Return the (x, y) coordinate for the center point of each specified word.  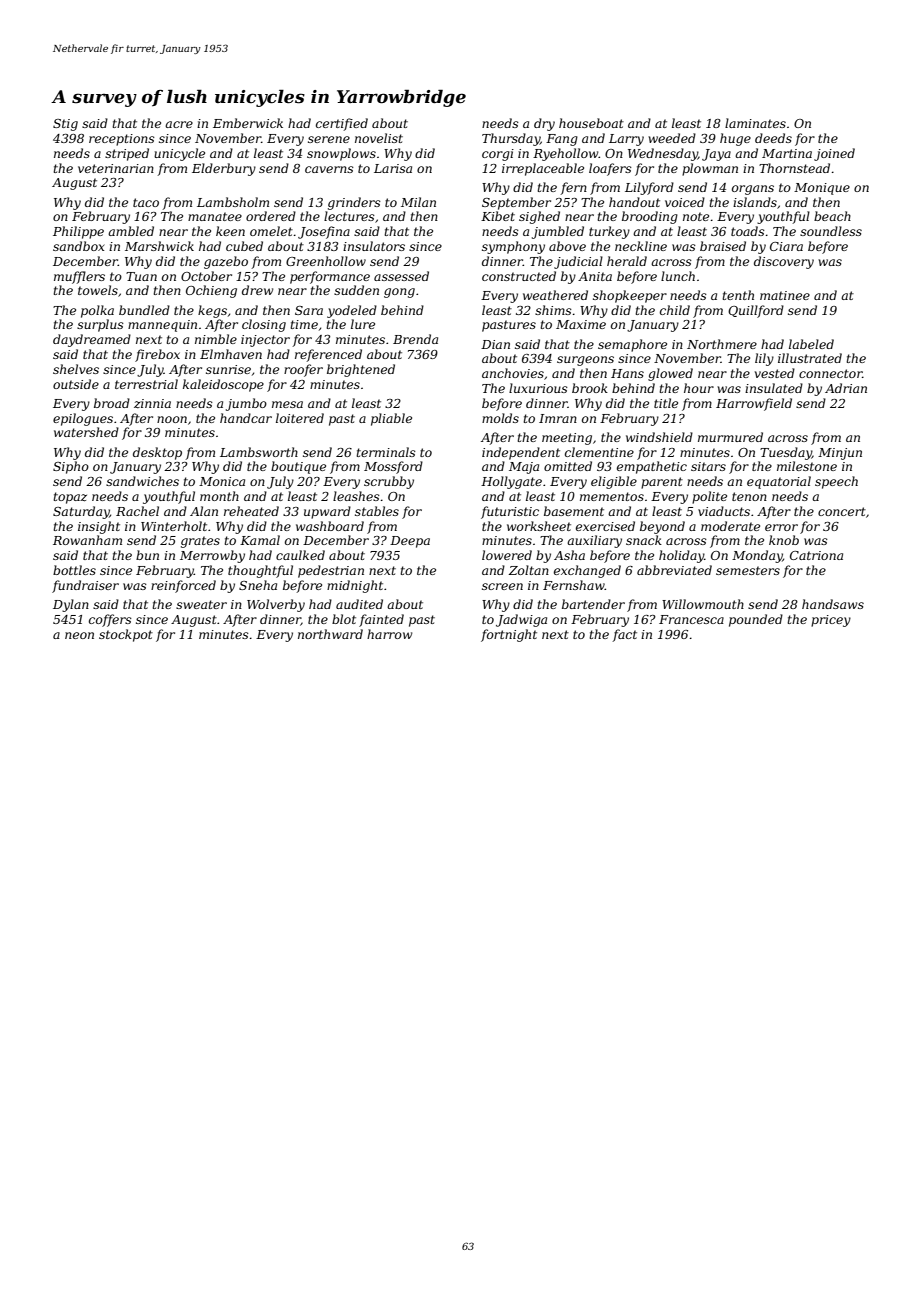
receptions (122, 140)
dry (544, 124)
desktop (157, 453)
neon (79, 635)
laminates (755, 123)
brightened (361, 370)
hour (699, 388)
